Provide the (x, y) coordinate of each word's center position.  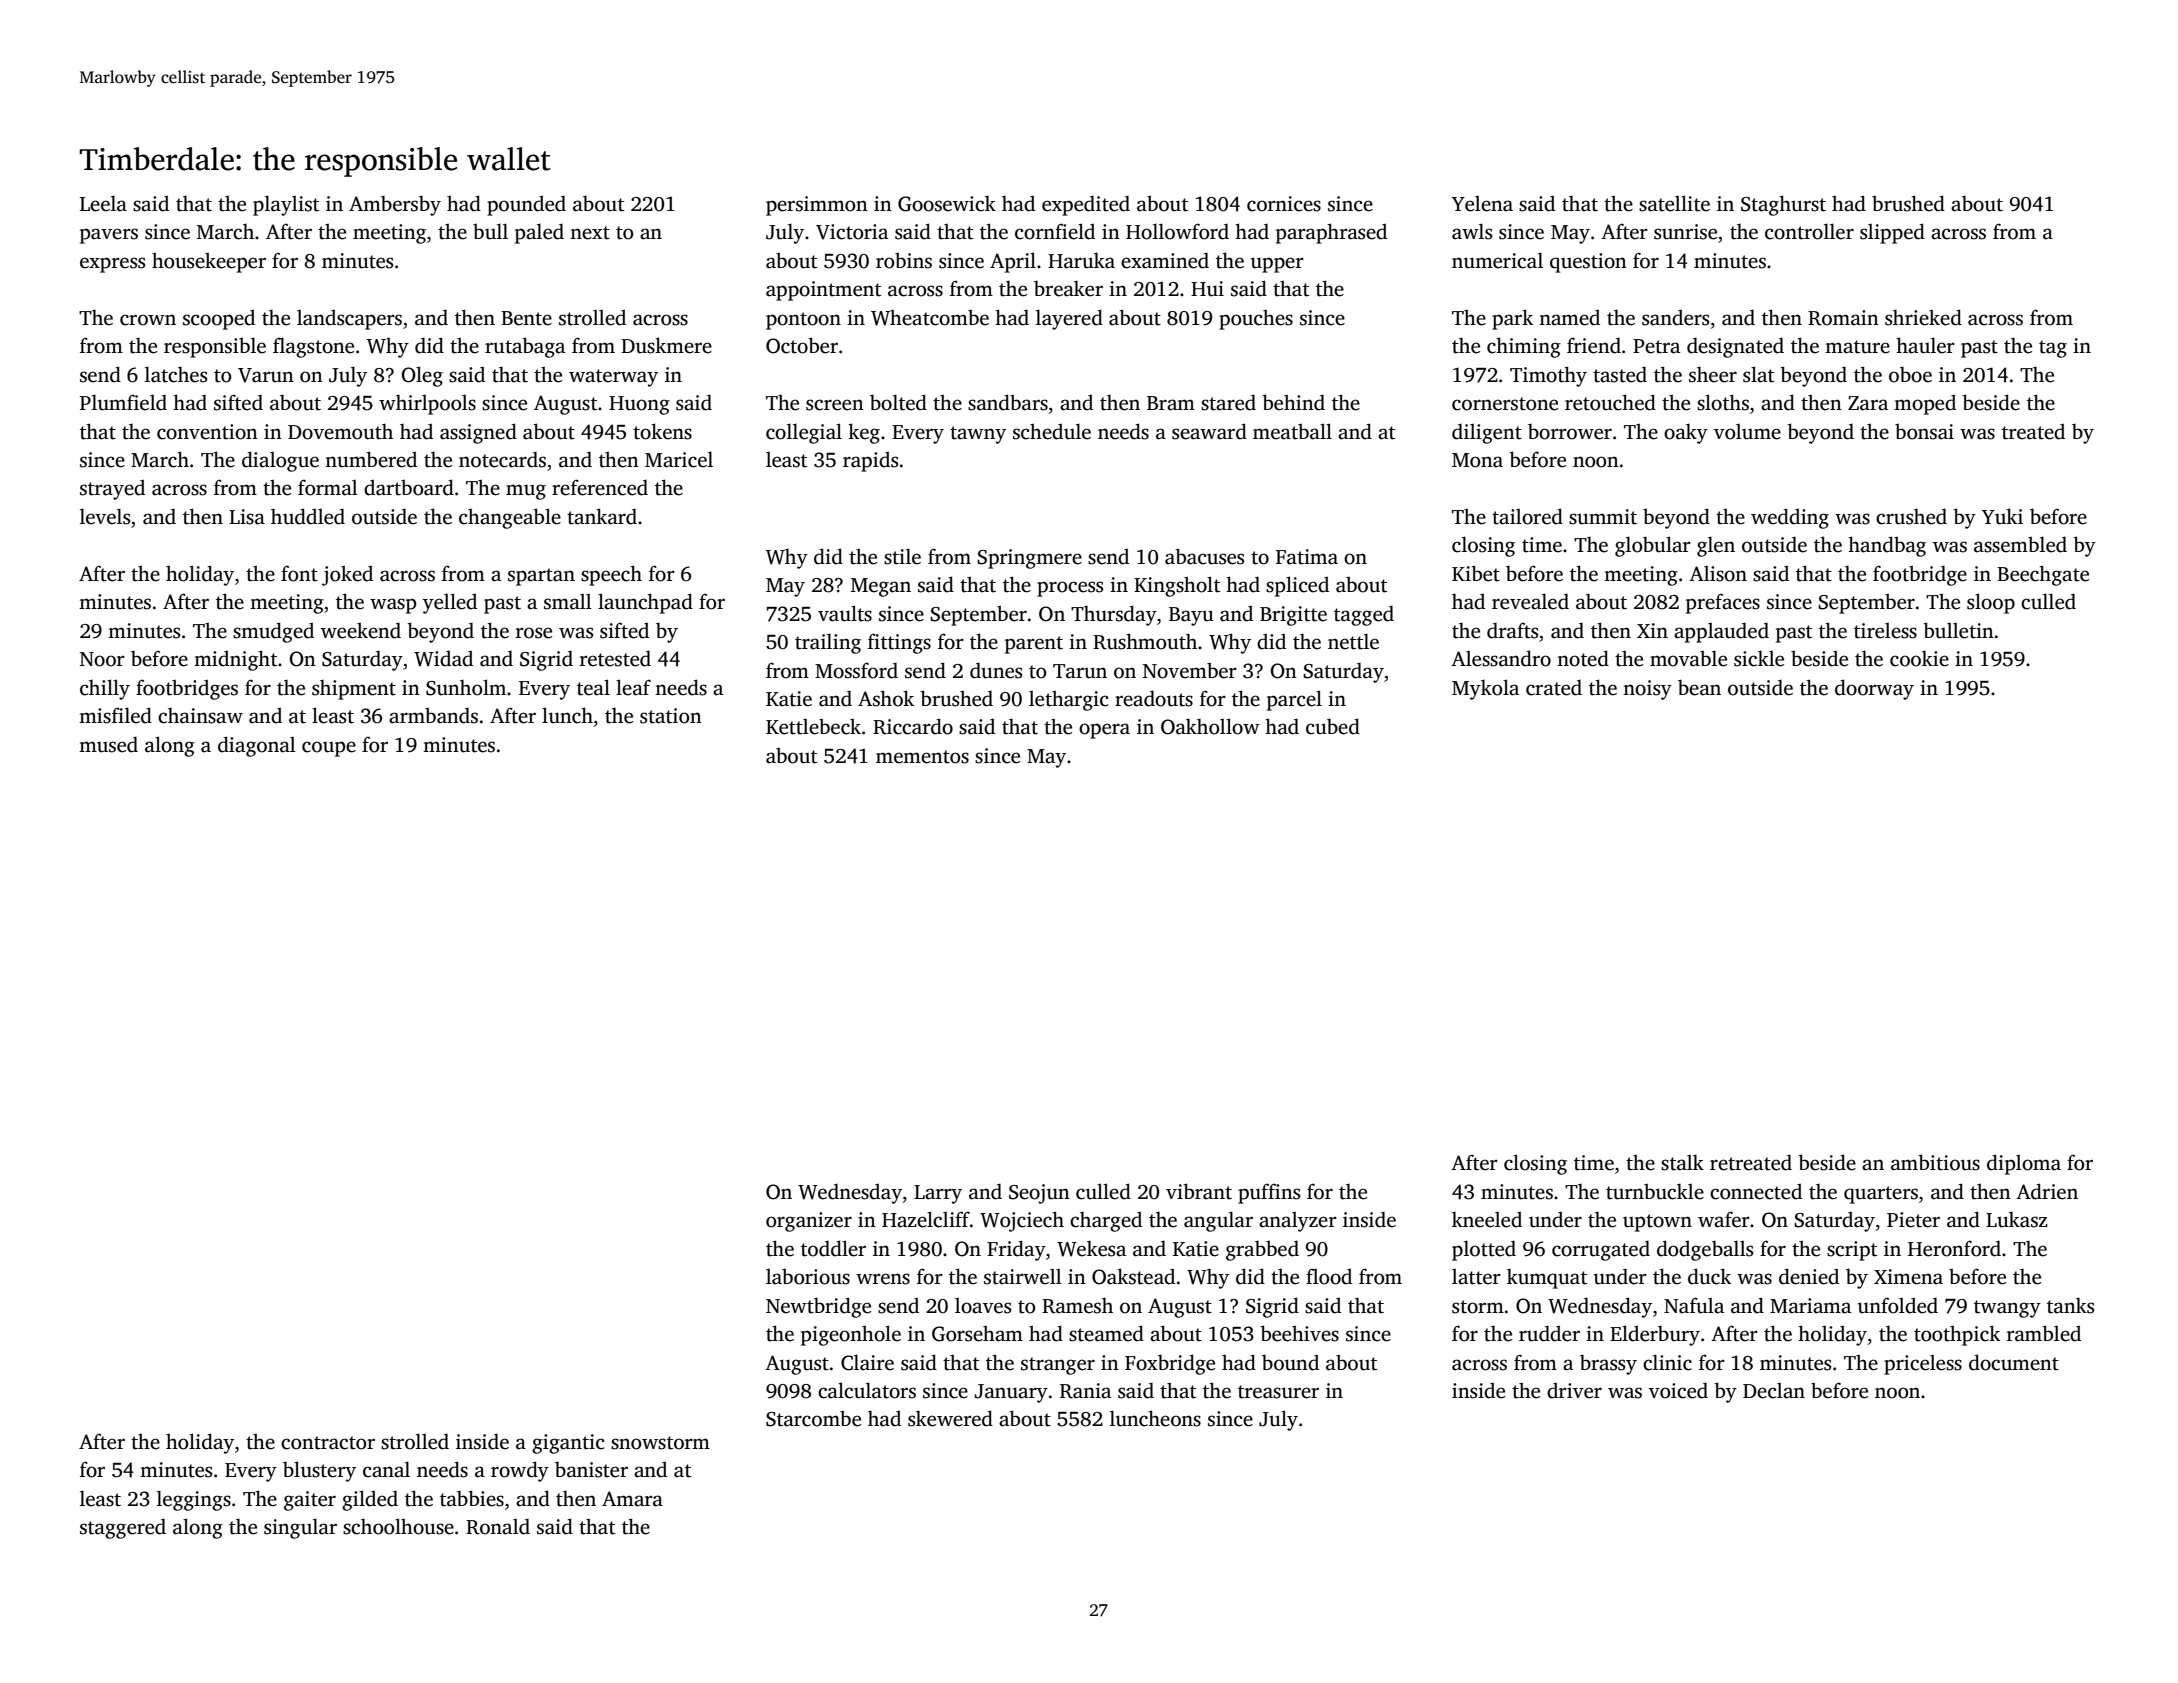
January (1011, 1393)
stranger (1058, 1366)
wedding (1790, 518)
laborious (808, 1276)
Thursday (1114, 615)
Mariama (1810, 1306)
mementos (922, 757)
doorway (1874, 689)
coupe (329, 749)
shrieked (1923, 317)
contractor (328, 1443)
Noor (102, 659)
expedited (1086, 205)
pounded (526, 205)
